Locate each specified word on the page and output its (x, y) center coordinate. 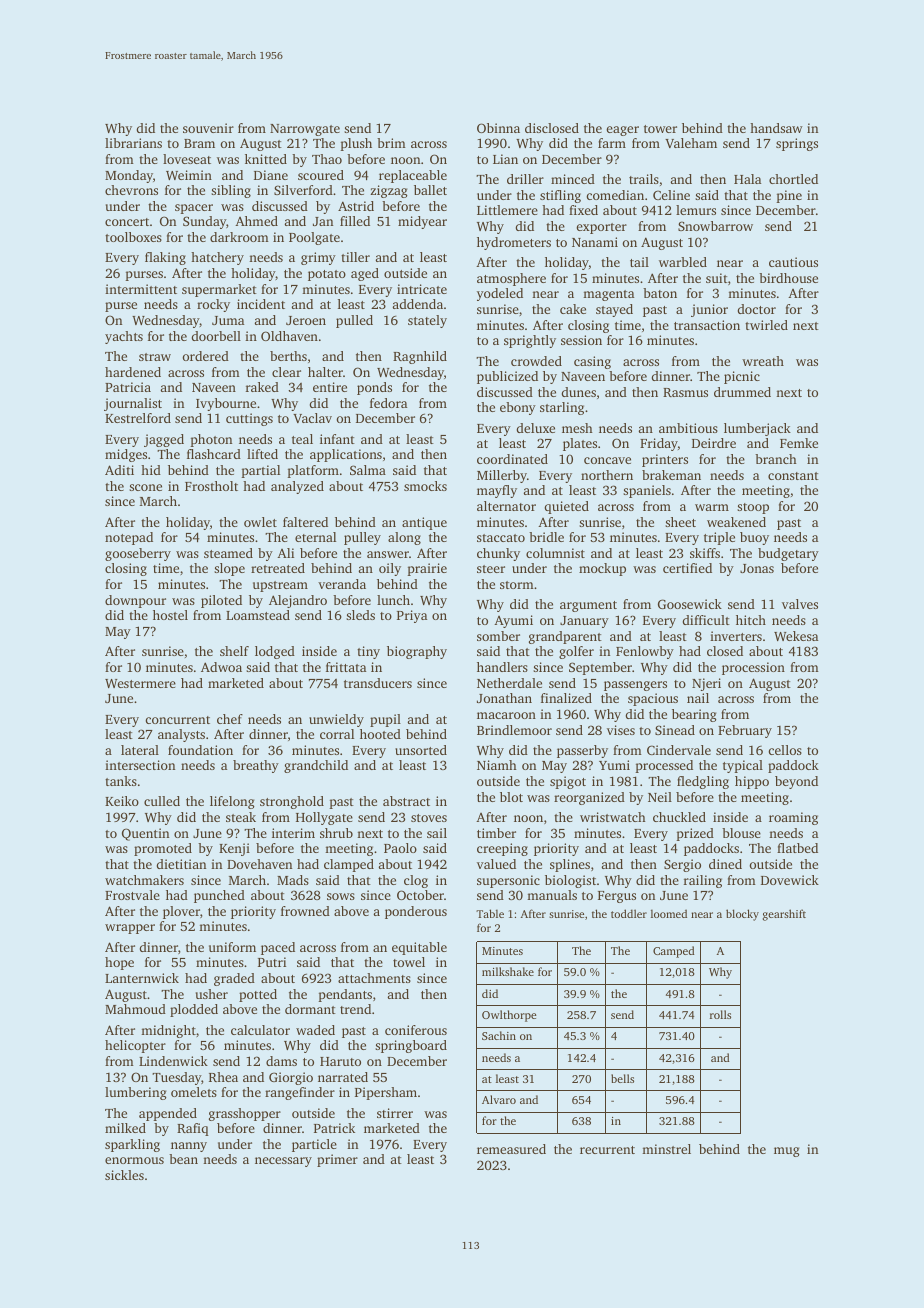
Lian (505, 159)
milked (125, 1128)
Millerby (502, 476)
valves (800, 604)
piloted (221, 601)
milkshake (508, 971)
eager (622, 131)
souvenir (208, 128)
